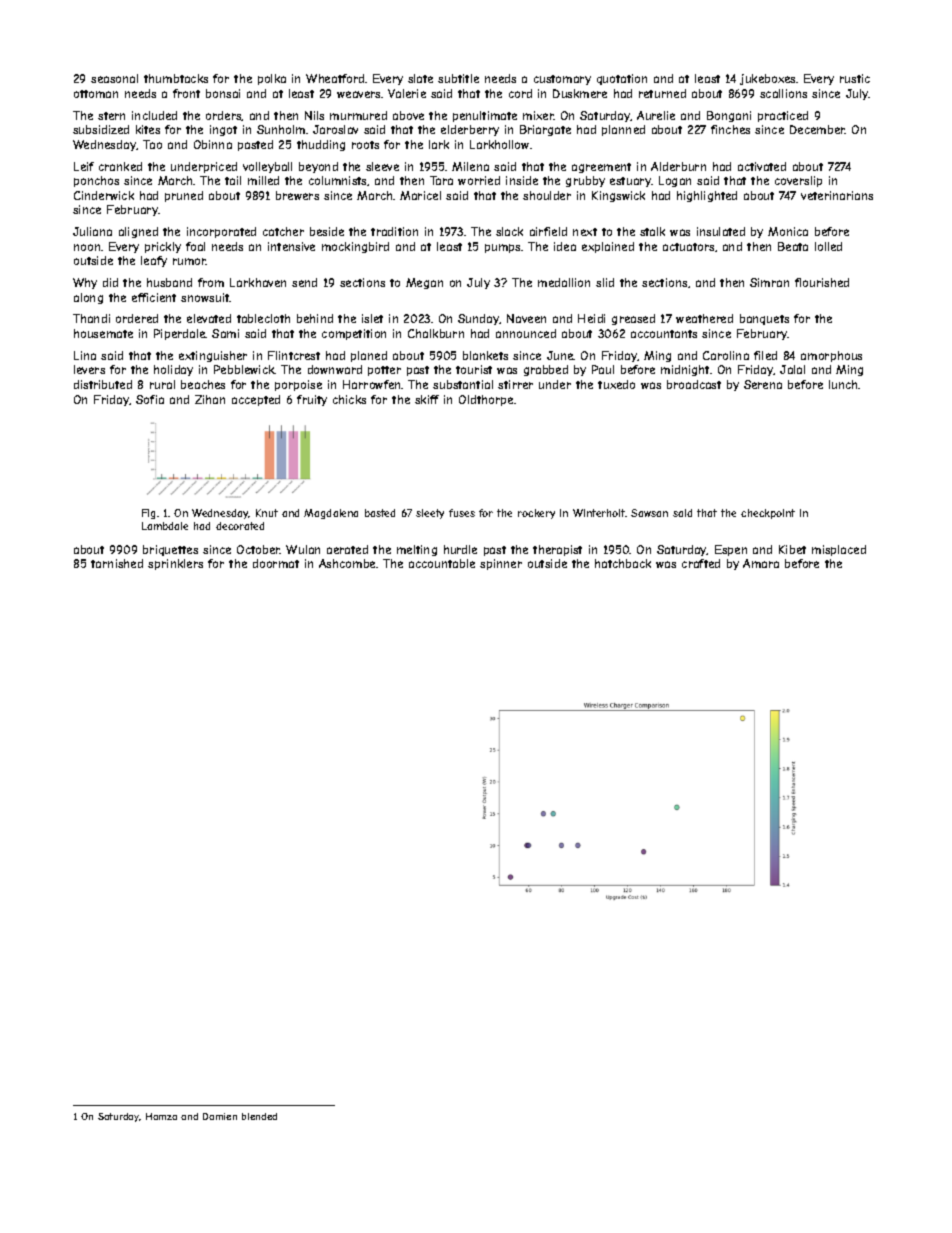  Describe the element at coordinates (616, 384) in the image. I see `tuxedo` at that location.
